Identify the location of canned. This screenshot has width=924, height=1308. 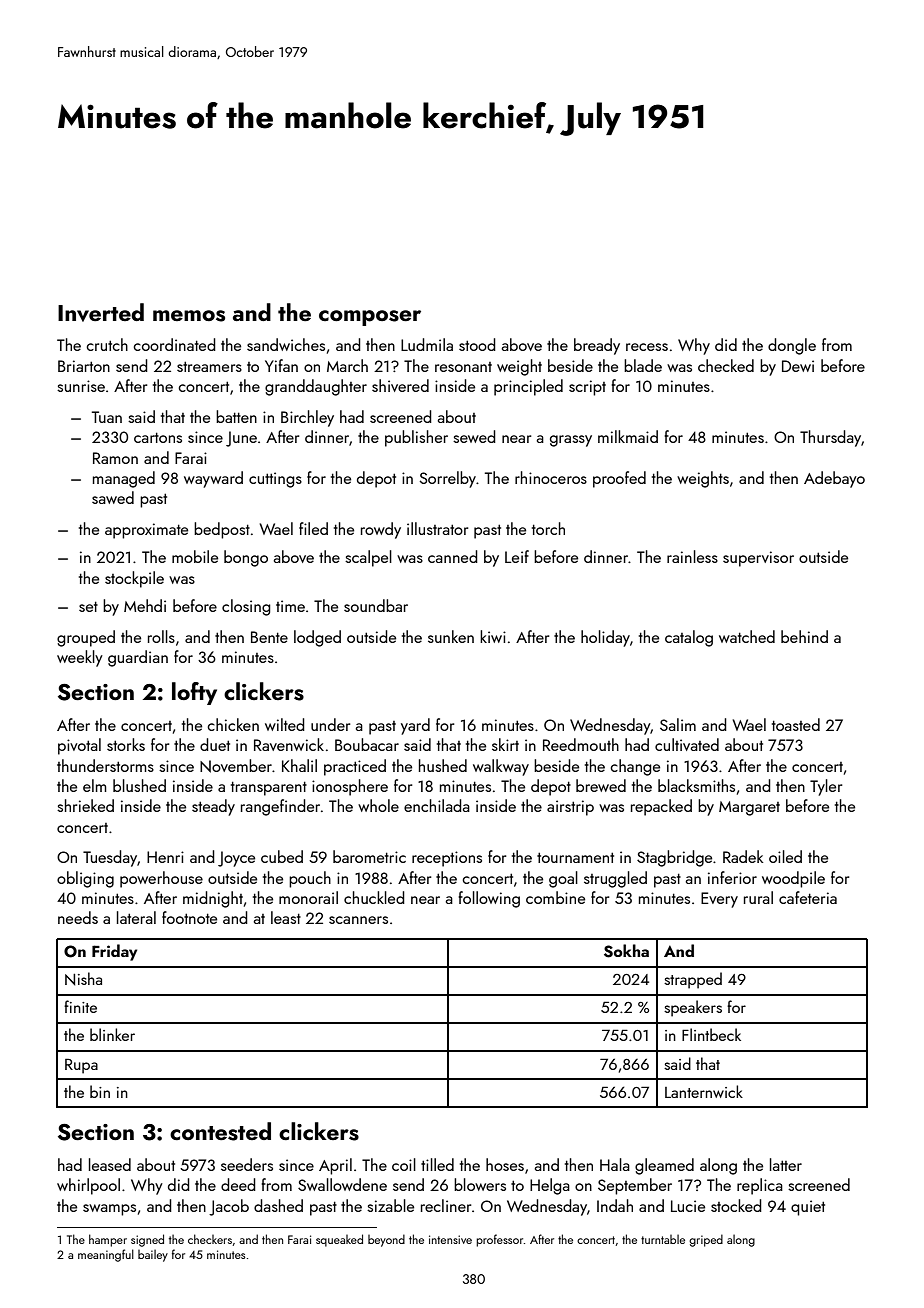
(453, 556).
